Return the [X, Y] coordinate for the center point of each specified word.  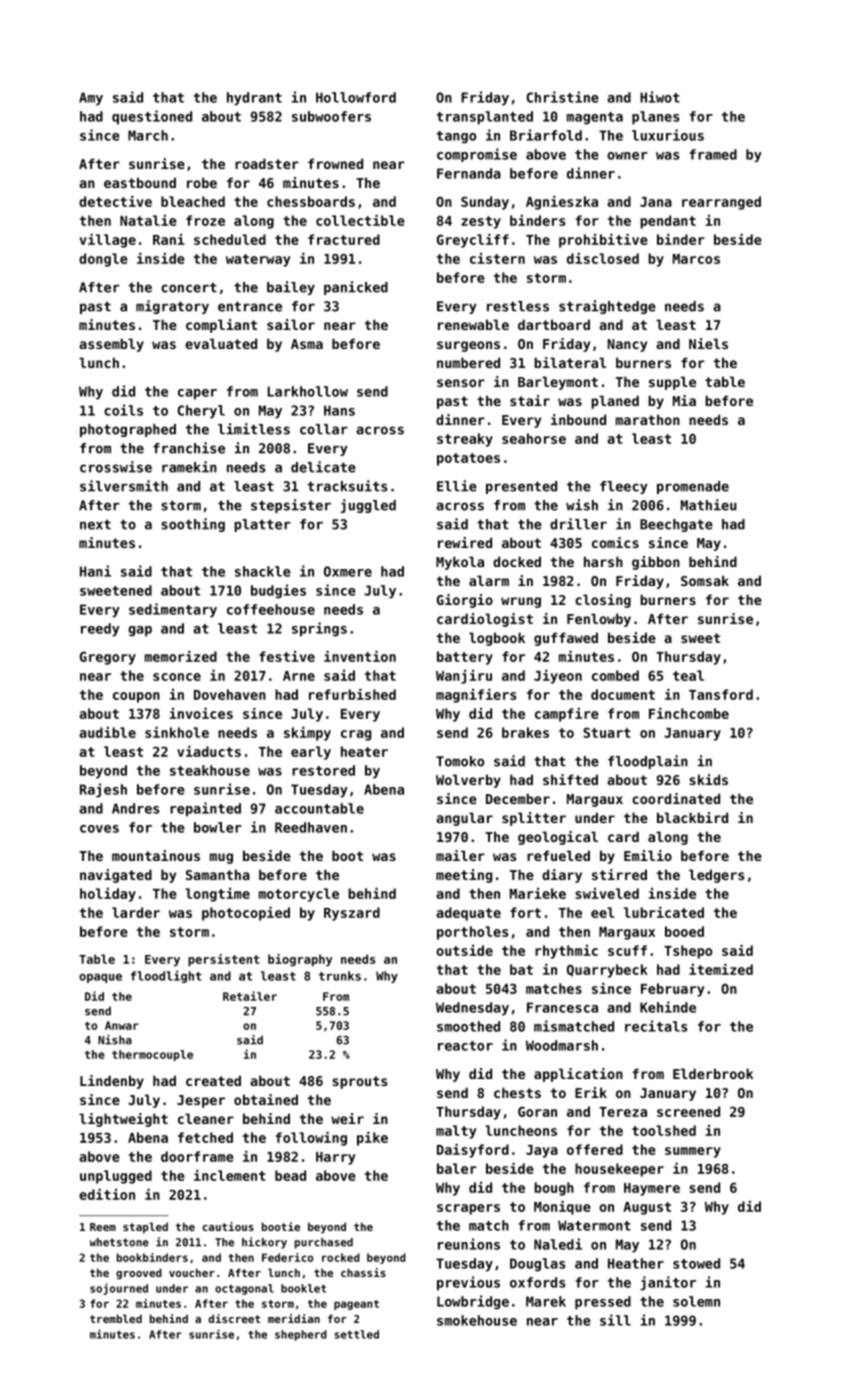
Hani [95, 571]
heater [364, 751]
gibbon [656, 563]
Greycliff [473, 240]
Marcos [696, 259]
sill [615, 1320]
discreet [234, 1318]
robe [202, 182]
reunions [469, 1244]
